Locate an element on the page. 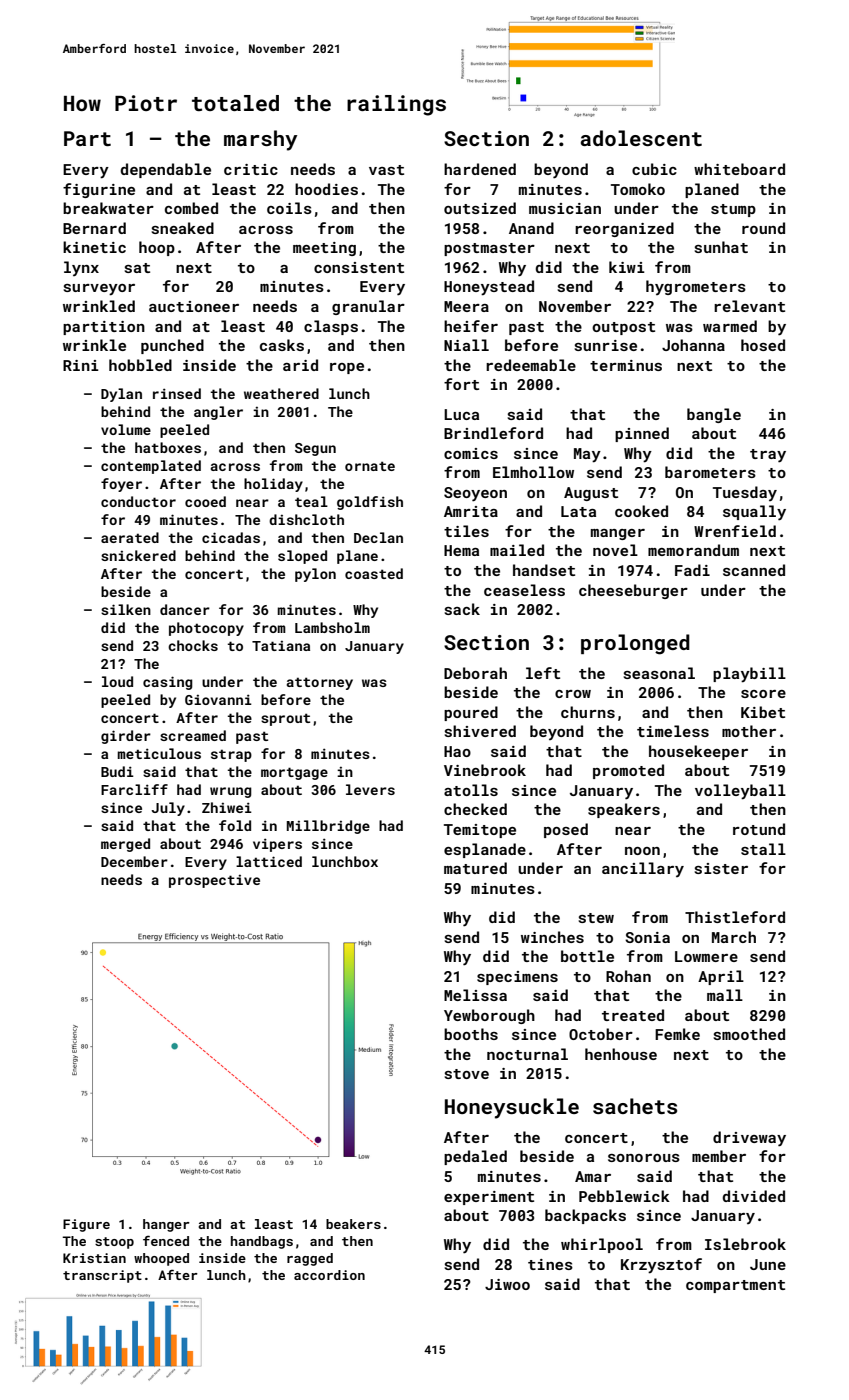 The image size is (849, 1400). merged is located at coordinates (125, 845).
